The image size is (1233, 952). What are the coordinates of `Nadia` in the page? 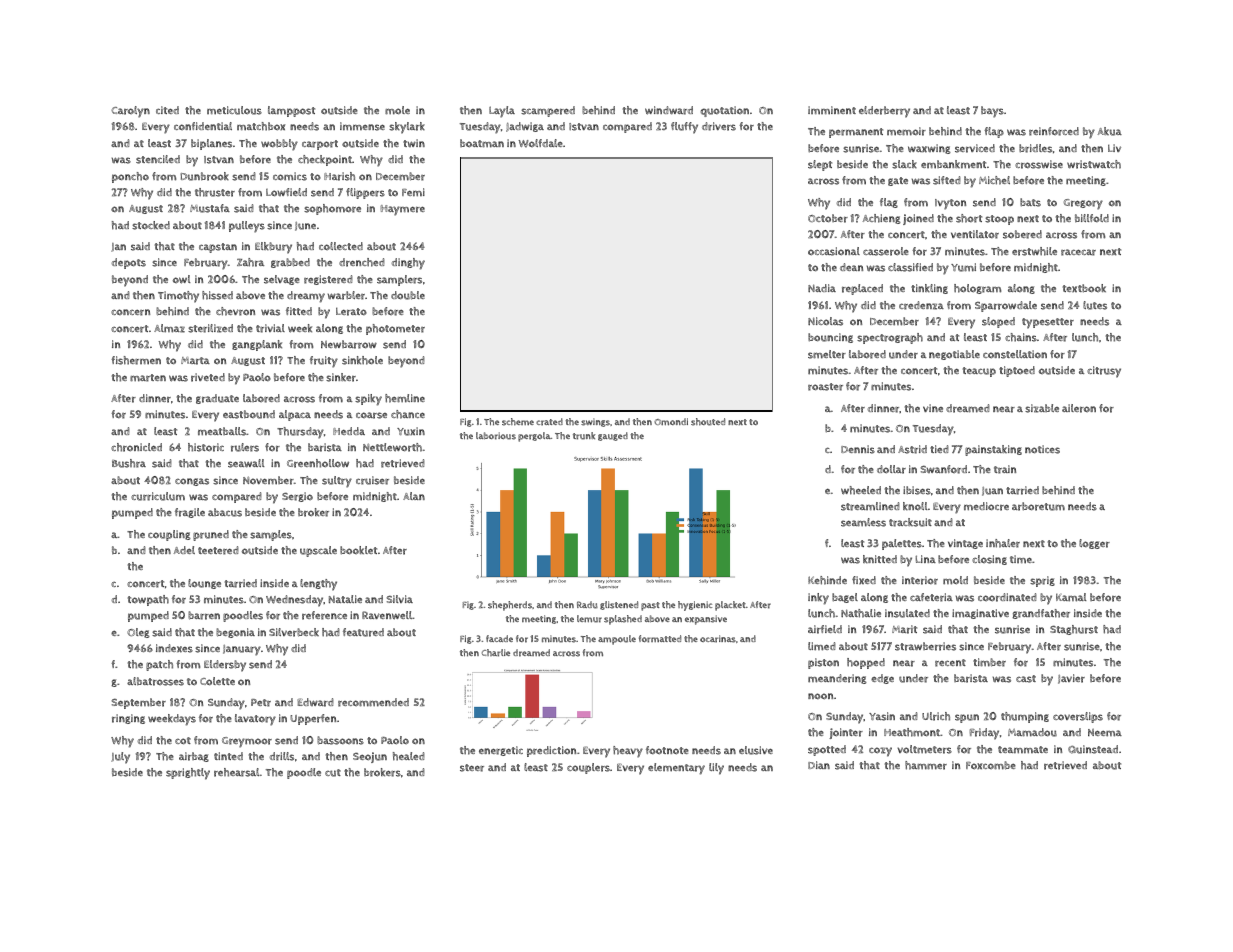 It's located at (822, 288).
